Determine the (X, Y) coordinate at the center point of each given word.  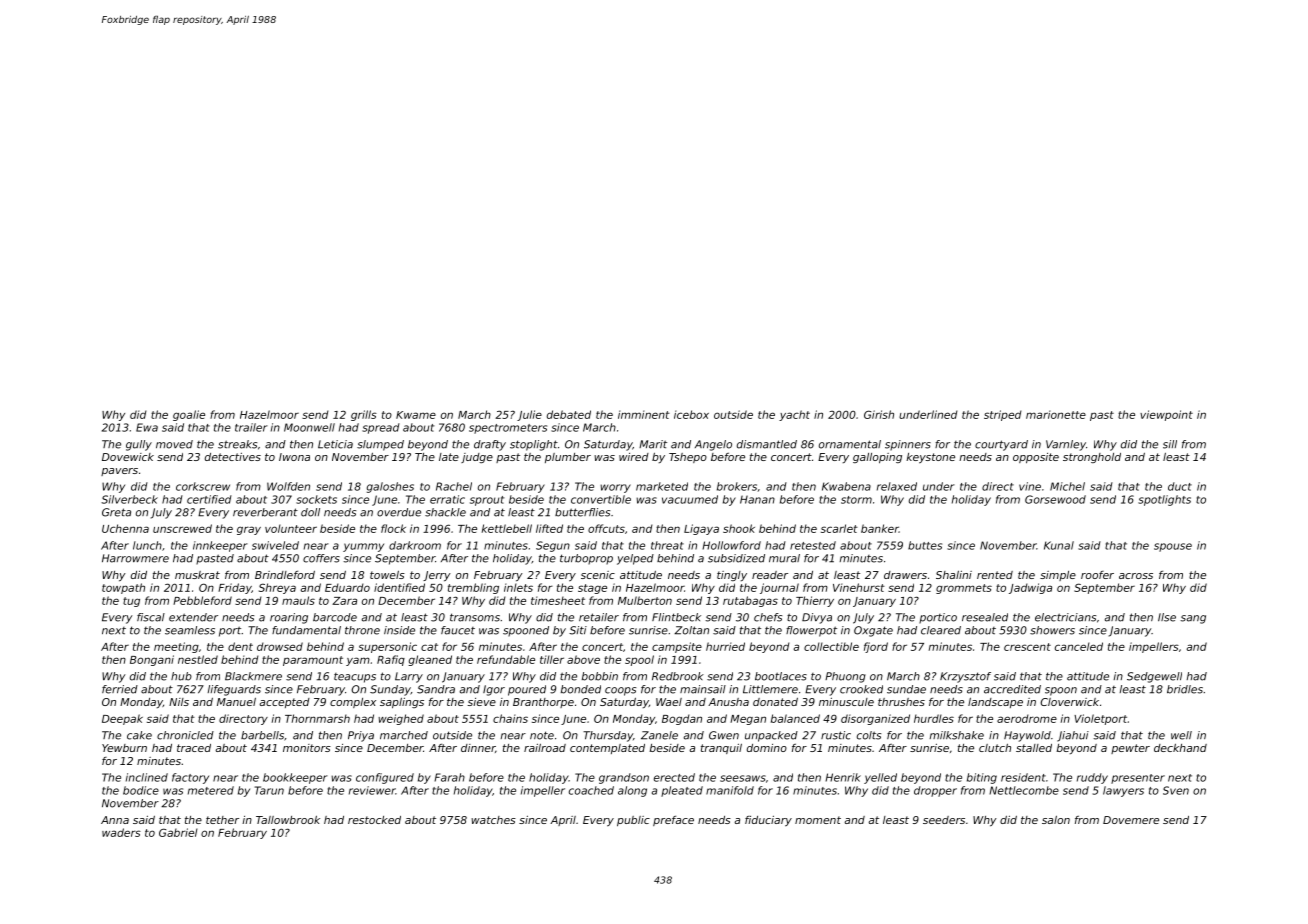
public (633, 821)
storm (856, 500)
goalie (189, 415)
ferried (120, 689)
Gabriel (178, 832)
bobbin (600, 676)
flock (393, 528)
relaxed (897, 486)
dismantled (767, 444)
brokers (737, 486)
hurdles (934, 718)
